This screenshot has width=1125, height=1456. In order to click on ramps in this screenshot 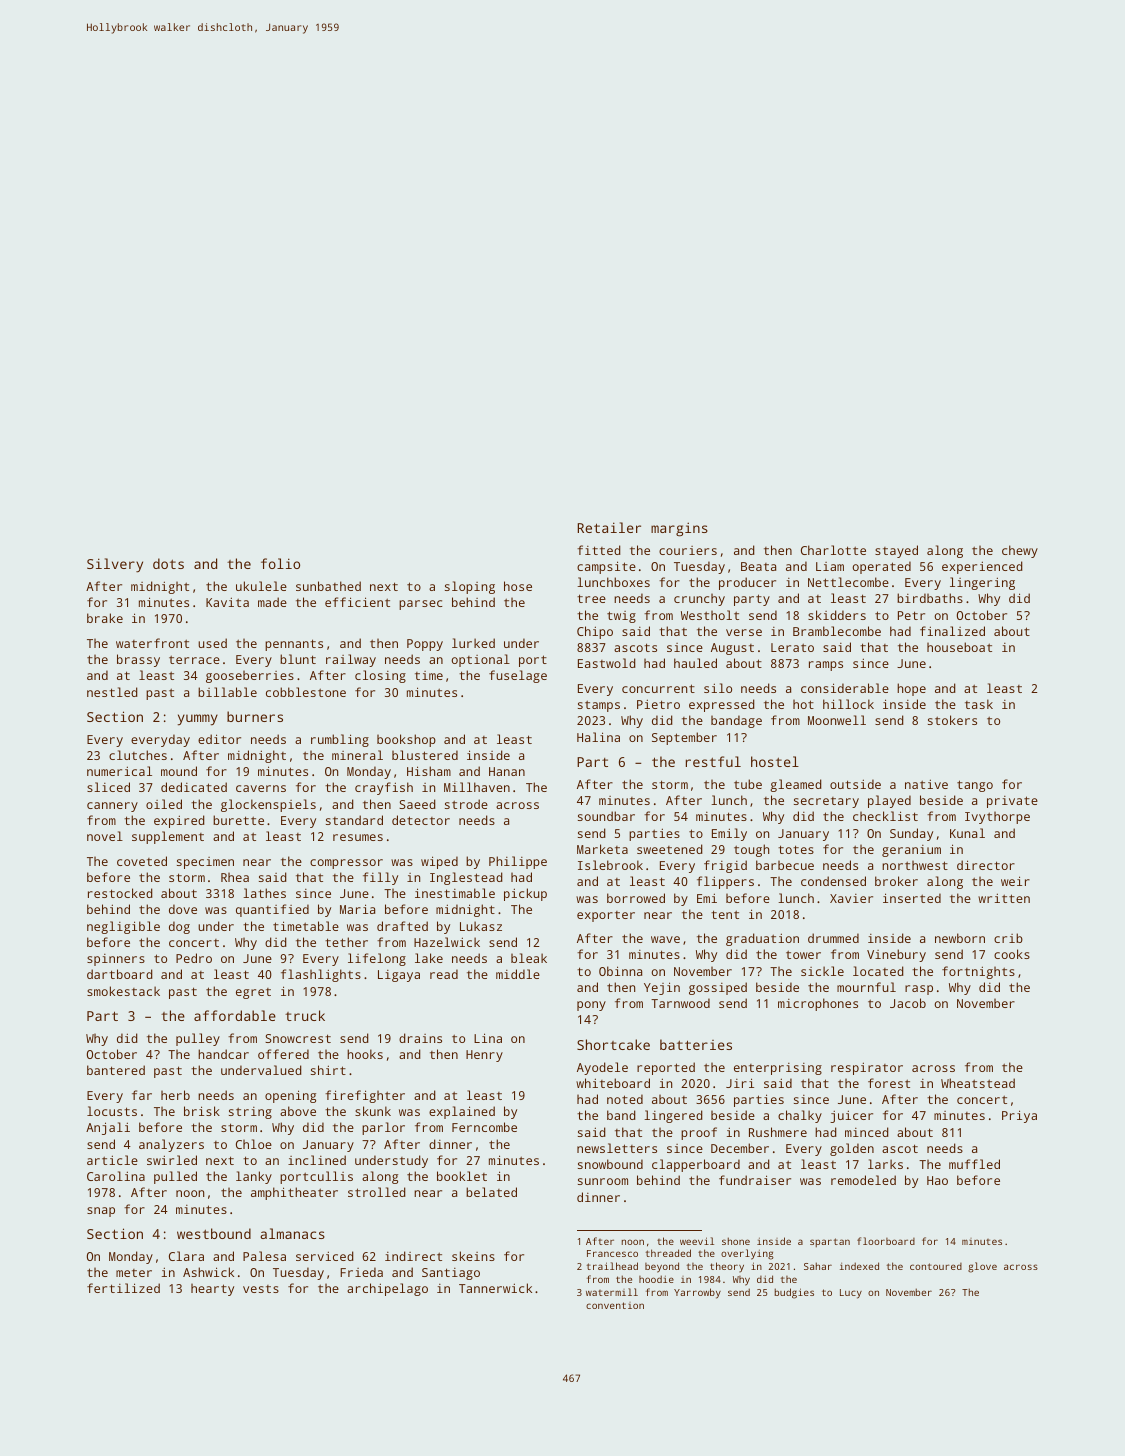, I will do `click(826, 666)`.
